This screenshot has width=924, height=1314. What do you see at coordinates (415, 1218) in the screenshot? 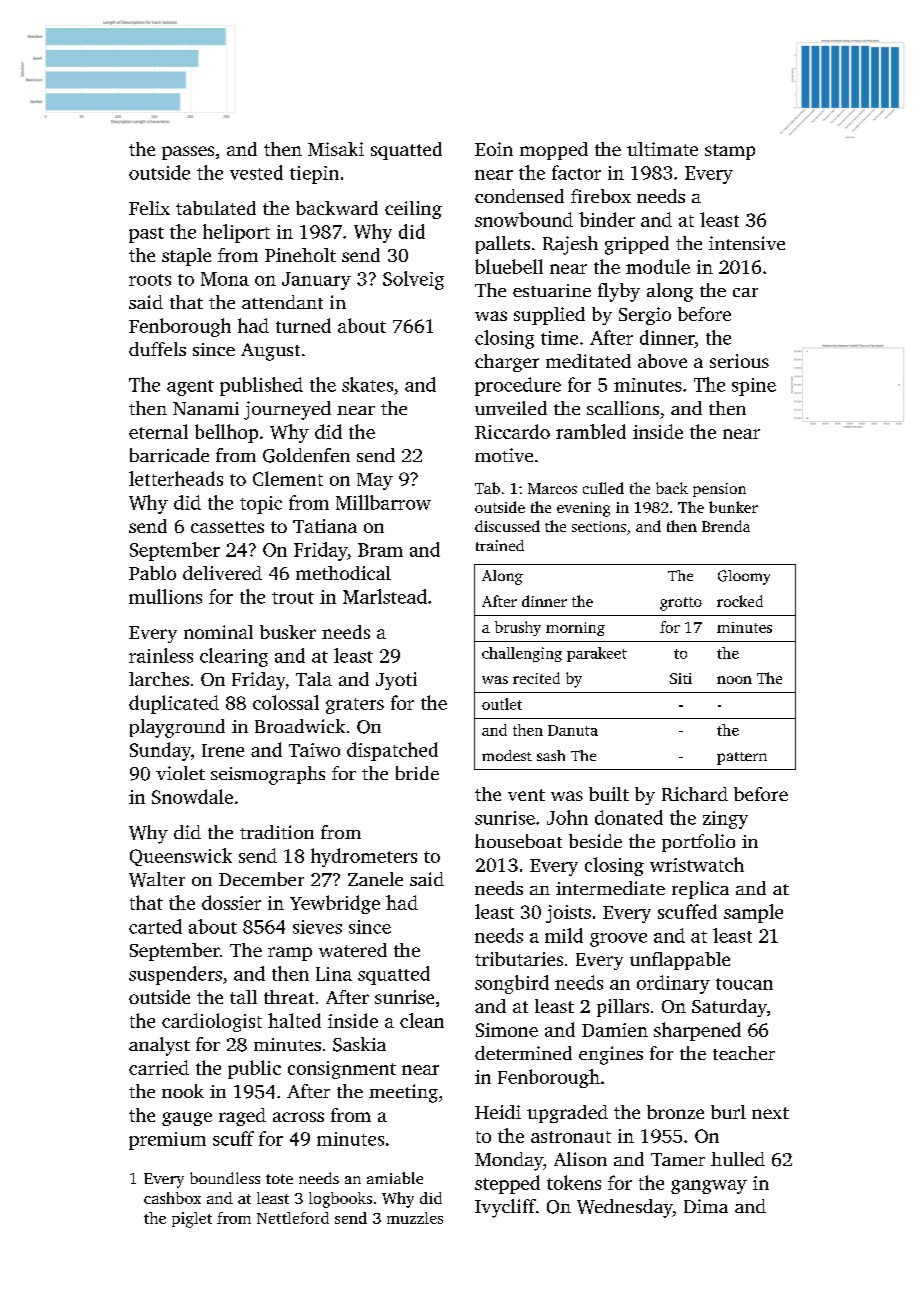
I see `muzzles` at bounding box center [415, 1218].
